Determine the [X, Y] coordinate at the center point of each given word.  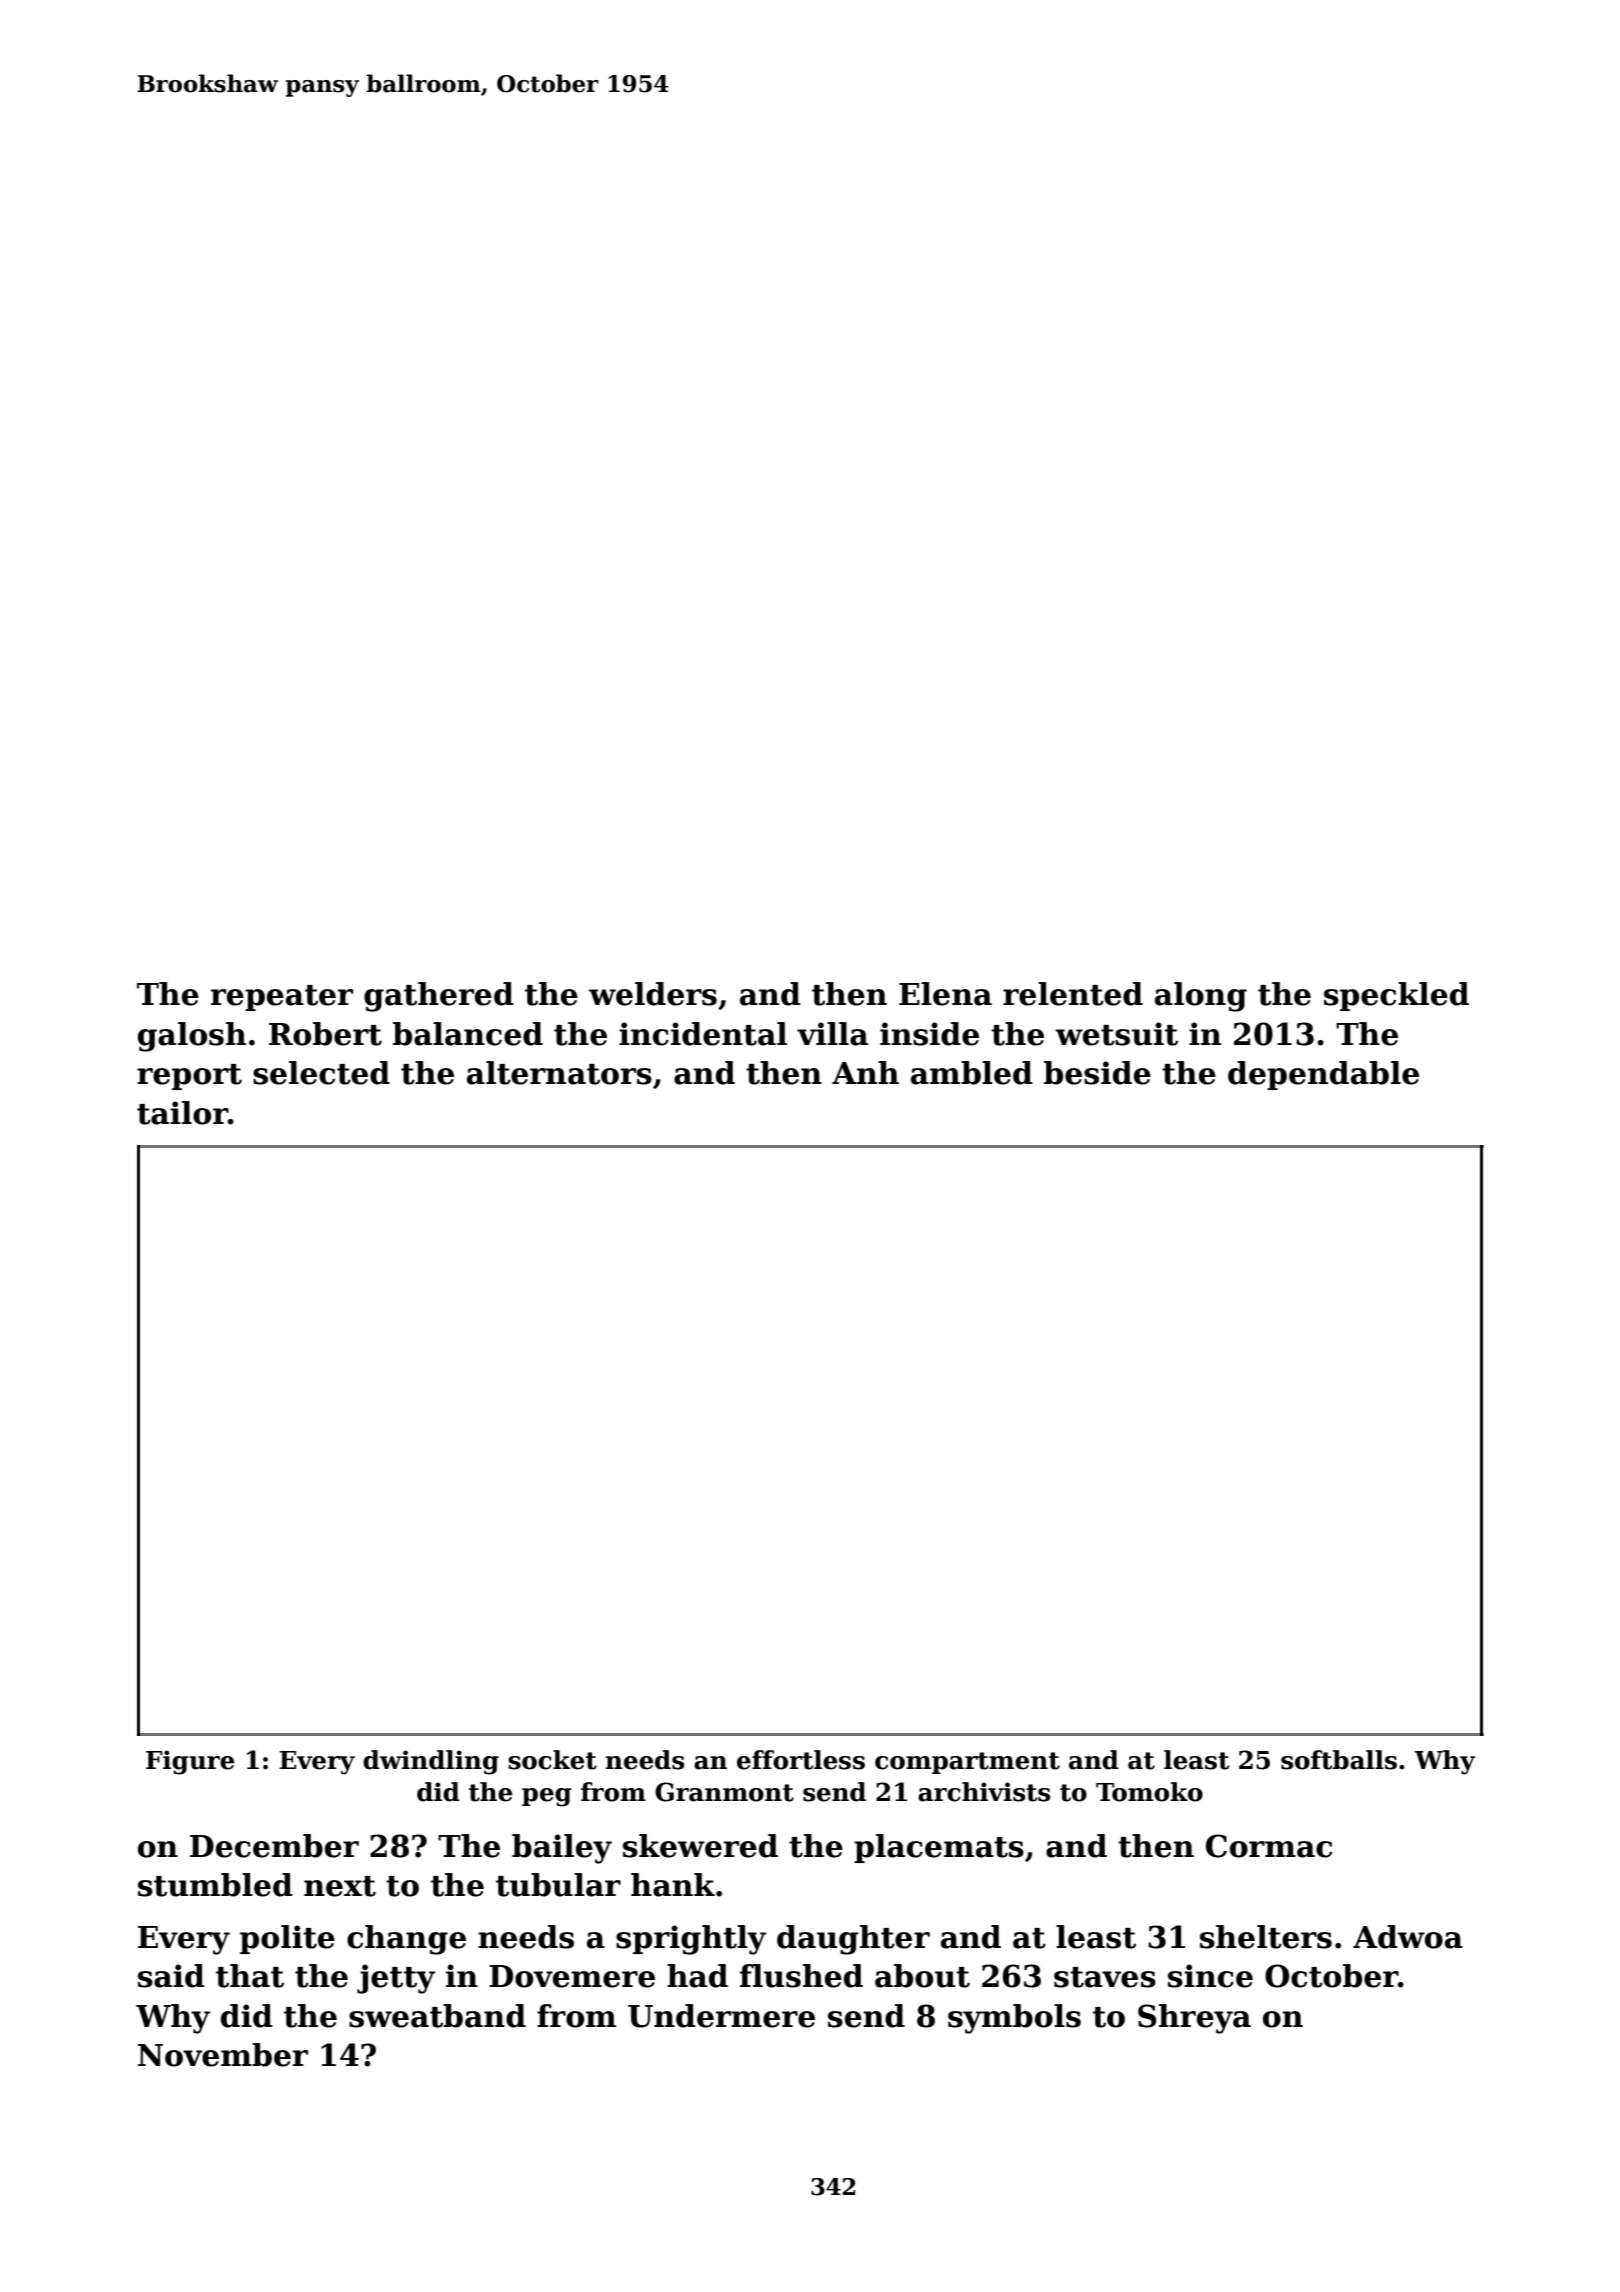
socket [552, 1760]
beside [1097, 1073]
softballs [1339, 1760]
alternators [559, 1073]
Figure [190, 1762]
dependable [1323, 1075]
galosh [192, 1037]
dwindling [431, 1762]
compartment [967, 1763]
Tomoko [1149, 1792]
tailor [182, 1113]
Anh [865, 1072]
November [223, 2055]
